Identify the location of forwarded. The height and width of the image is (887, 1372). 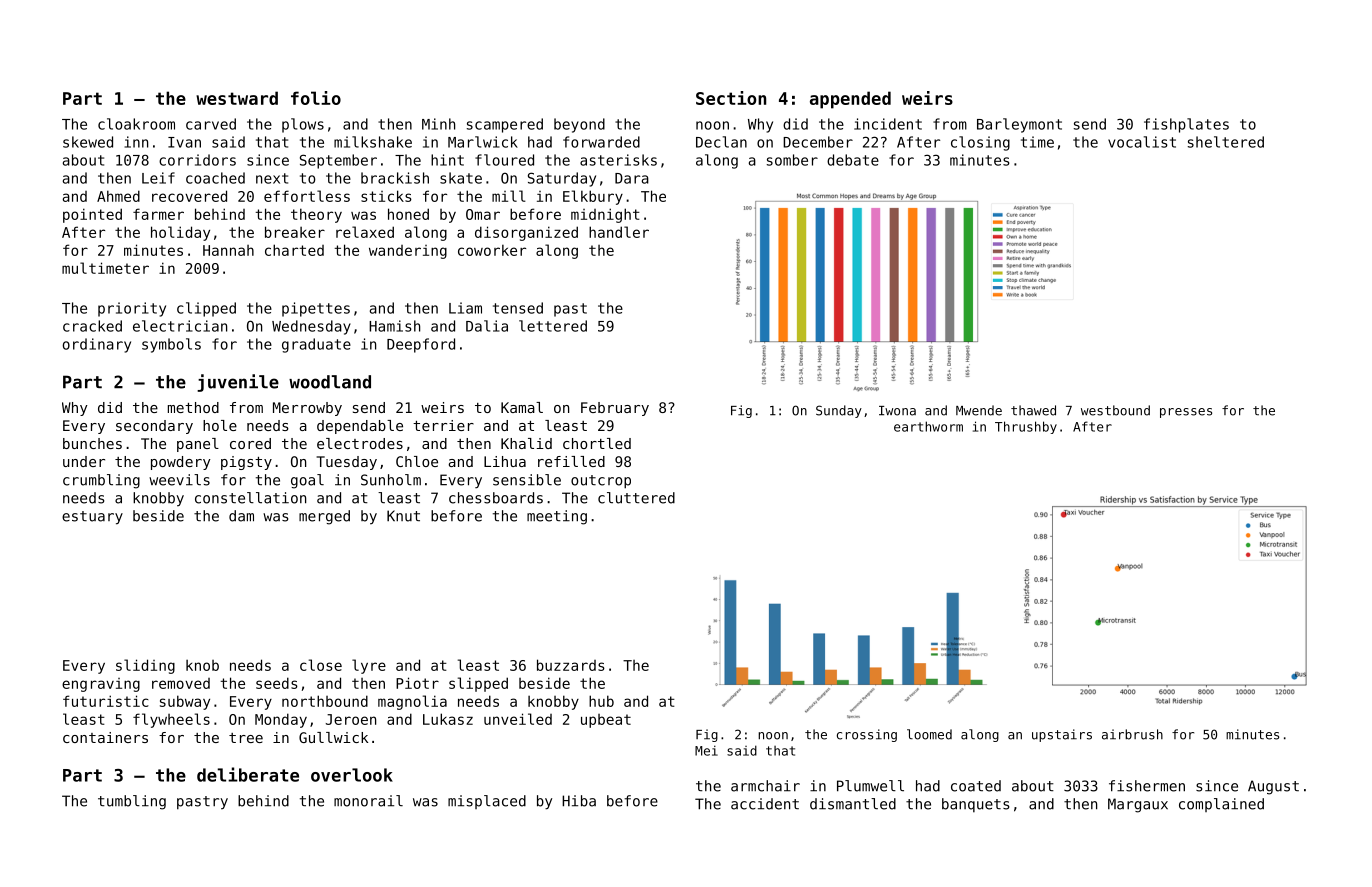
(601, 142).
